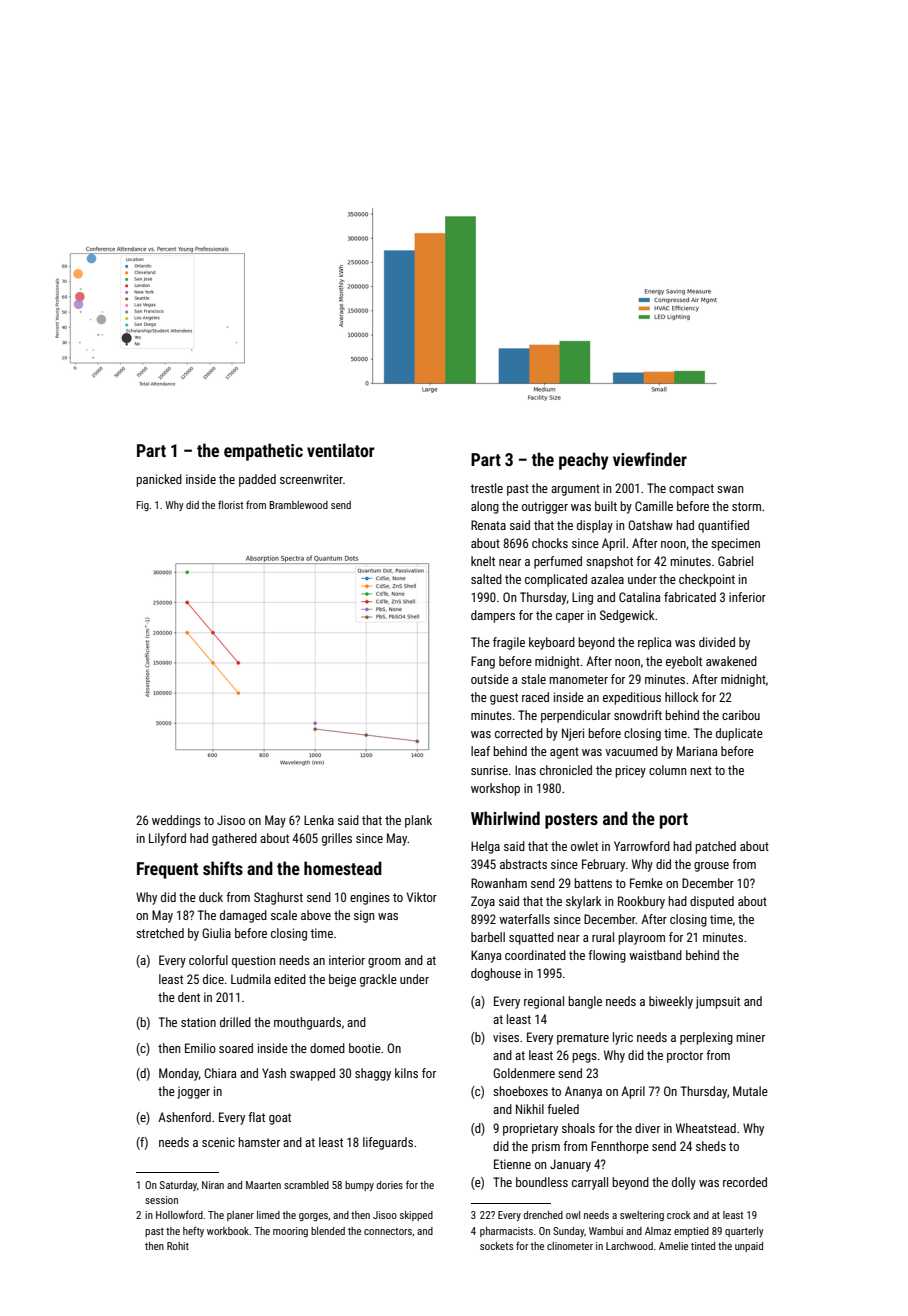 The image size is (908, 1316). I want to click on along, so click(485, 507).
